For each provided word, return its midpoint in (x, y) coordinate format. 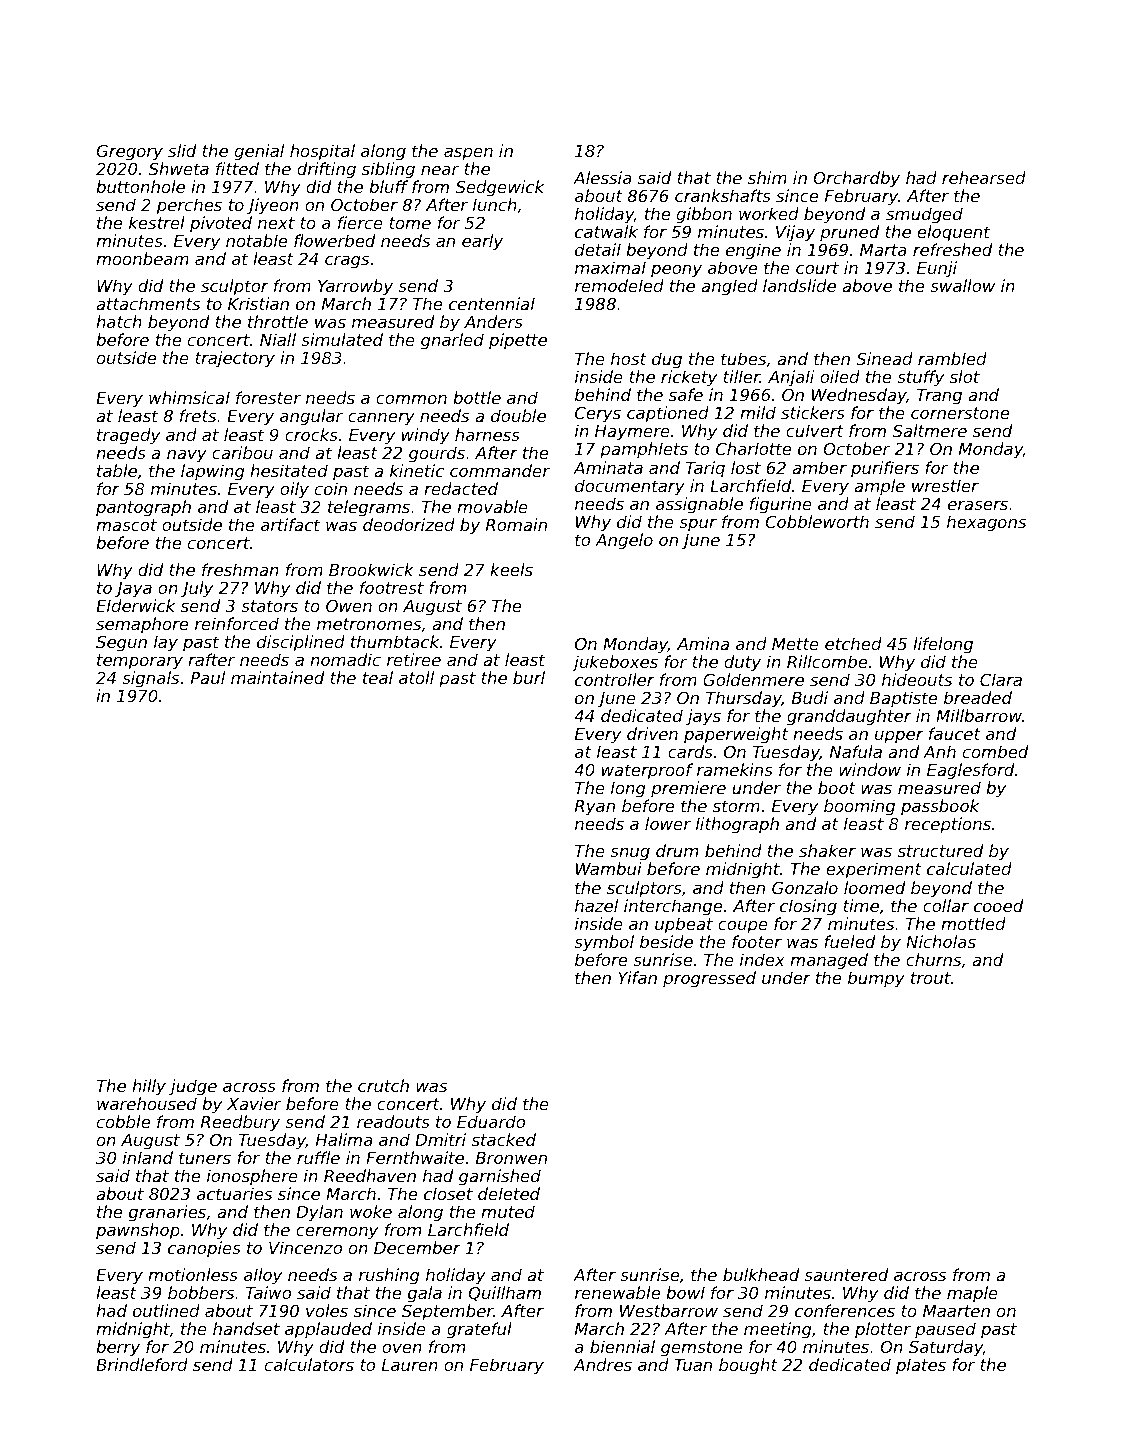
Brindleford (142, 1364)
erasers (978, 505)
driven (652, 733)
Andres (602, 1364)
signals (150, 679)
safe (686, 394)
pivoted (221, 224)
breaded (978, 697)
